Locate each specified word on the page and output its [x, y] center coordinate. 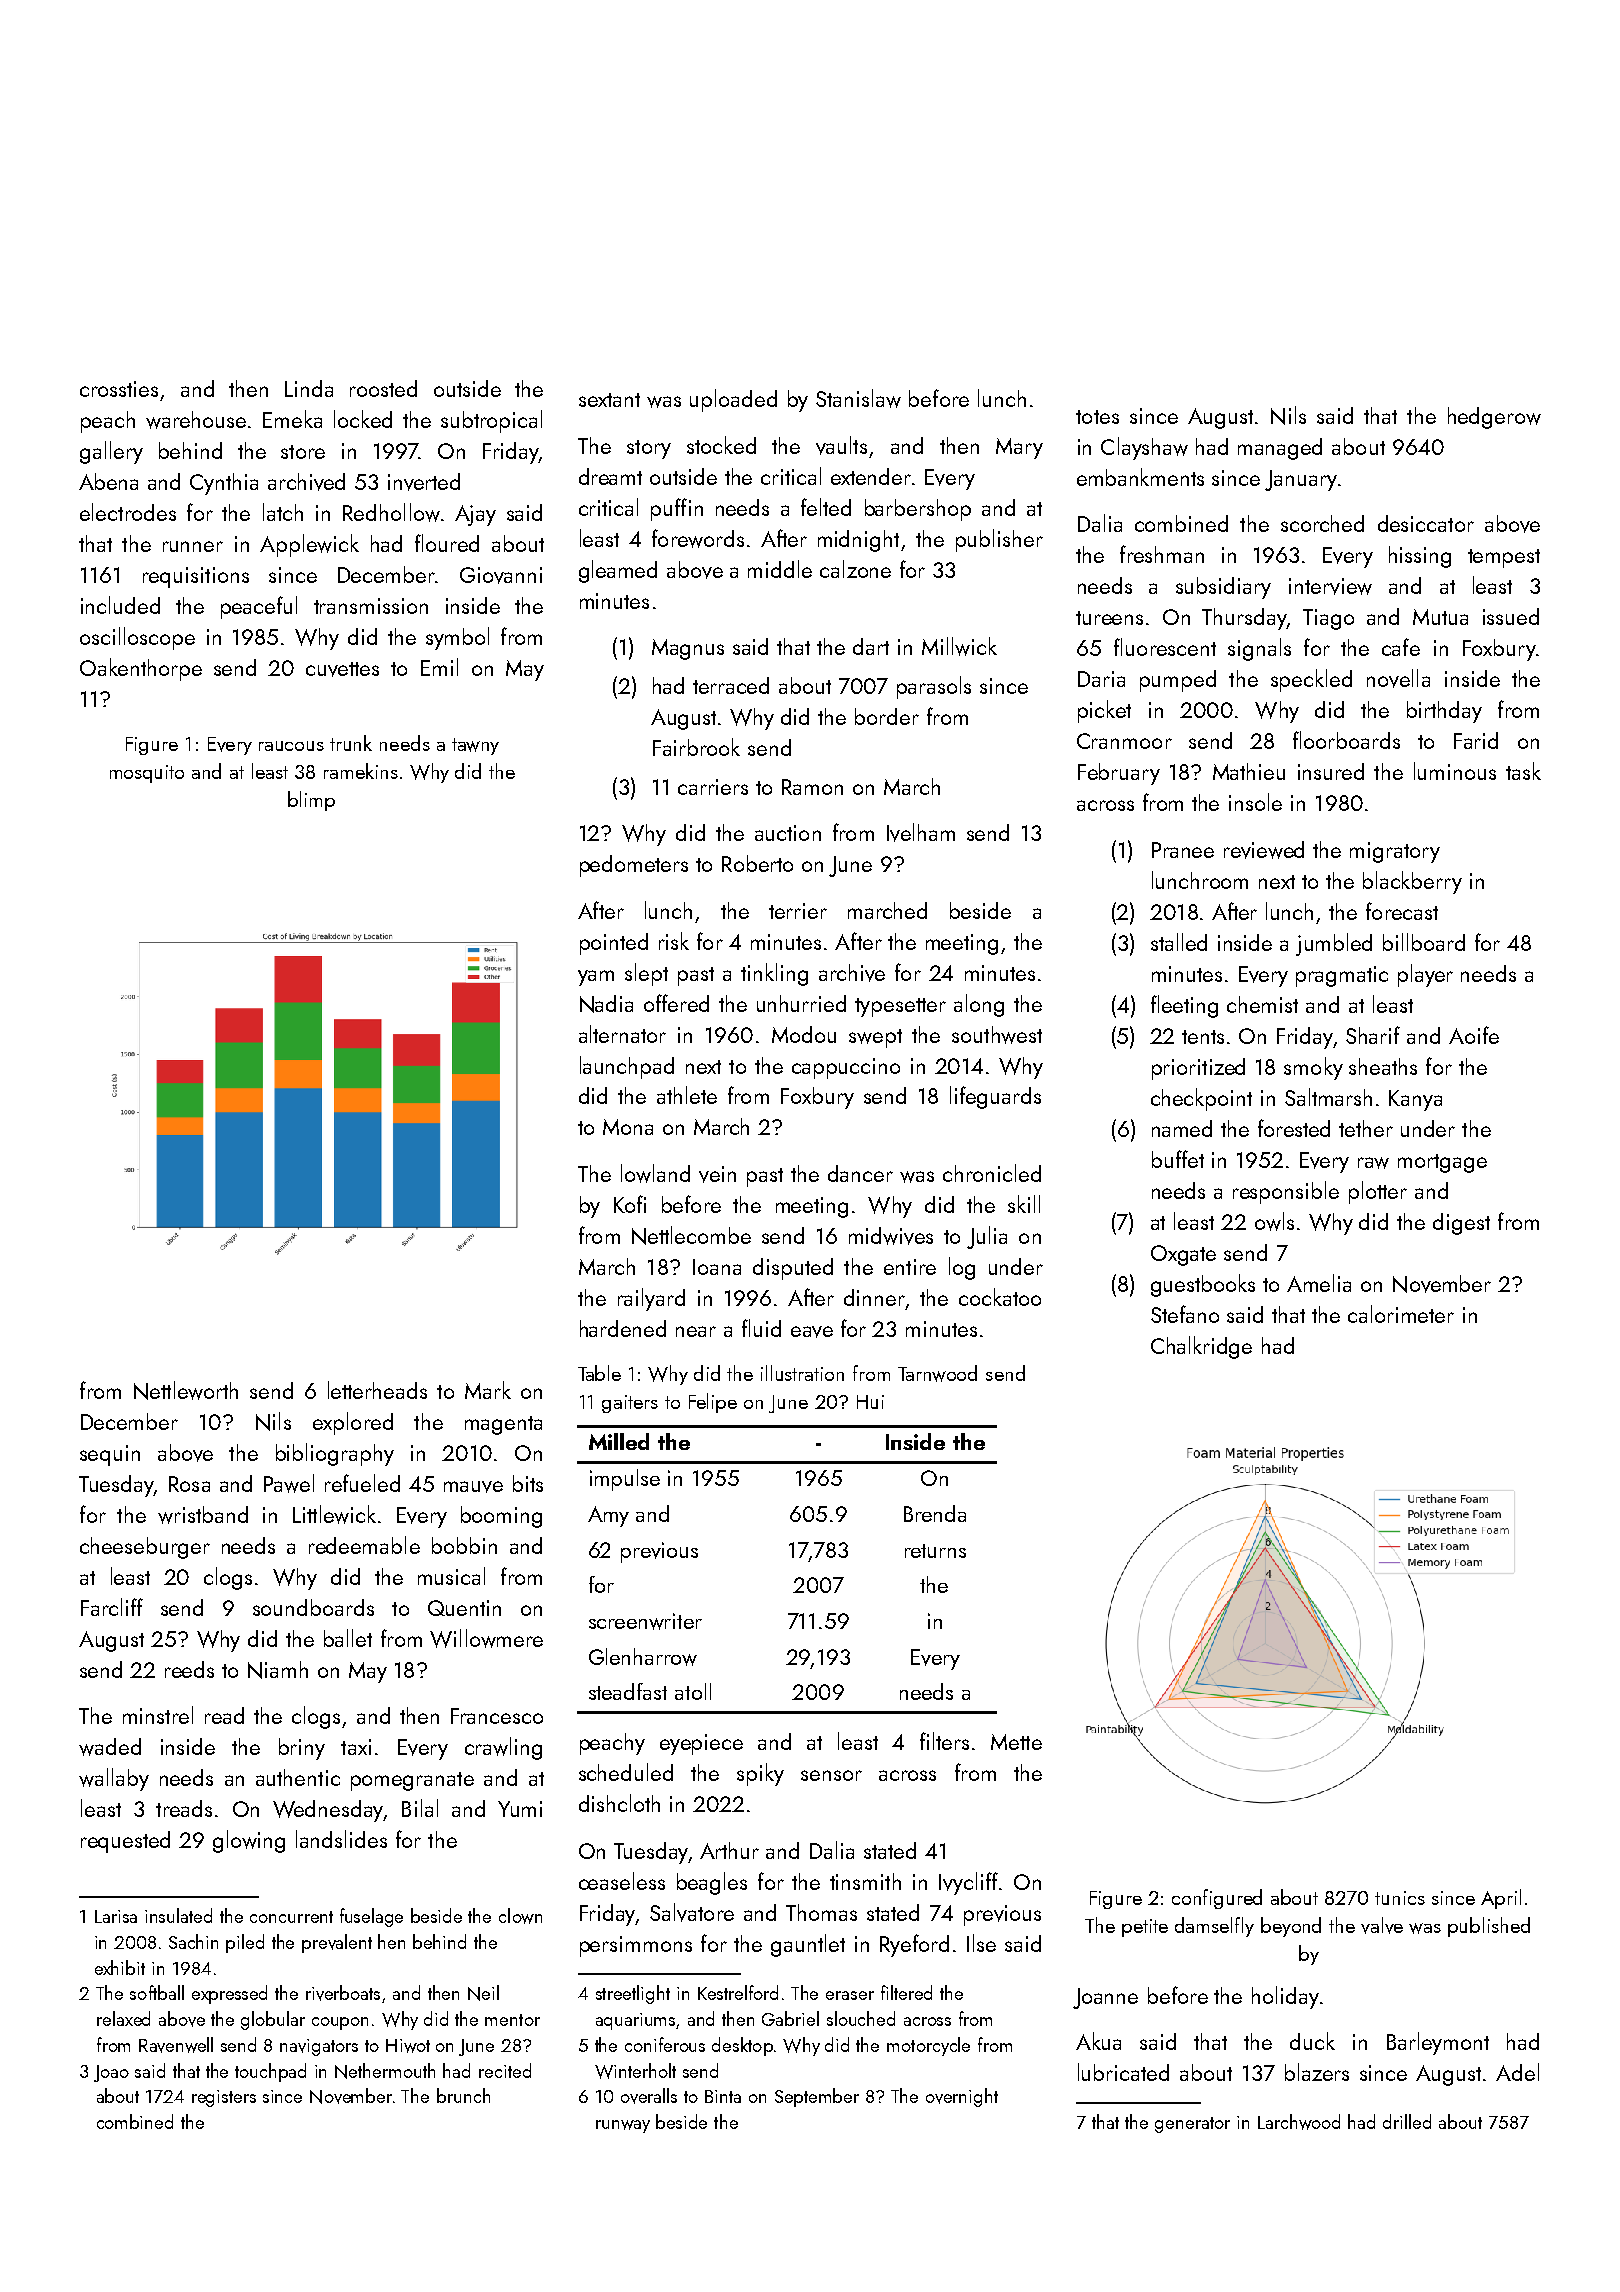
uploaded [733, 400]
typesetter [900, 1007]
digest [1461, 1224]
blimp [311, 801]
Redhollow [391, 512]
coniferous [665, 2044]
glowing [249, 1841]
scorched [1322, 523]
